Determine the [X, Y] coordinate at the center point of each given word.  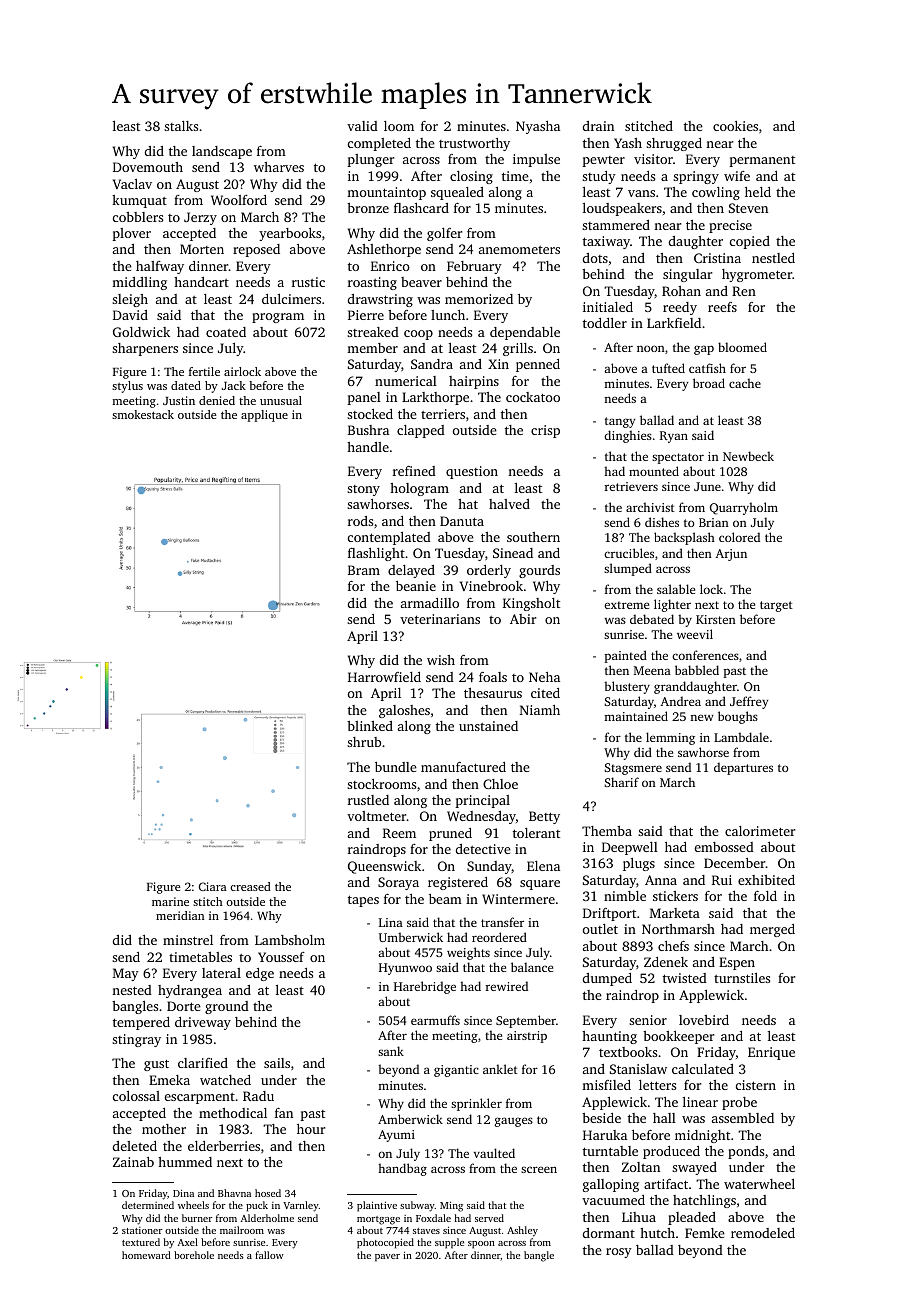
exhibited [766, 880]
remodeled [763, 1233]
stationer [142, 1230]
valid [362, 126]
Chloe [500, 784]
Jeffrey [749, 702]
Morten [202, 249]
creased [250, 886]
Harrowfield [384, 677]
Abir [523, 619]
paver [387, 1258]
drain [598, 126]
